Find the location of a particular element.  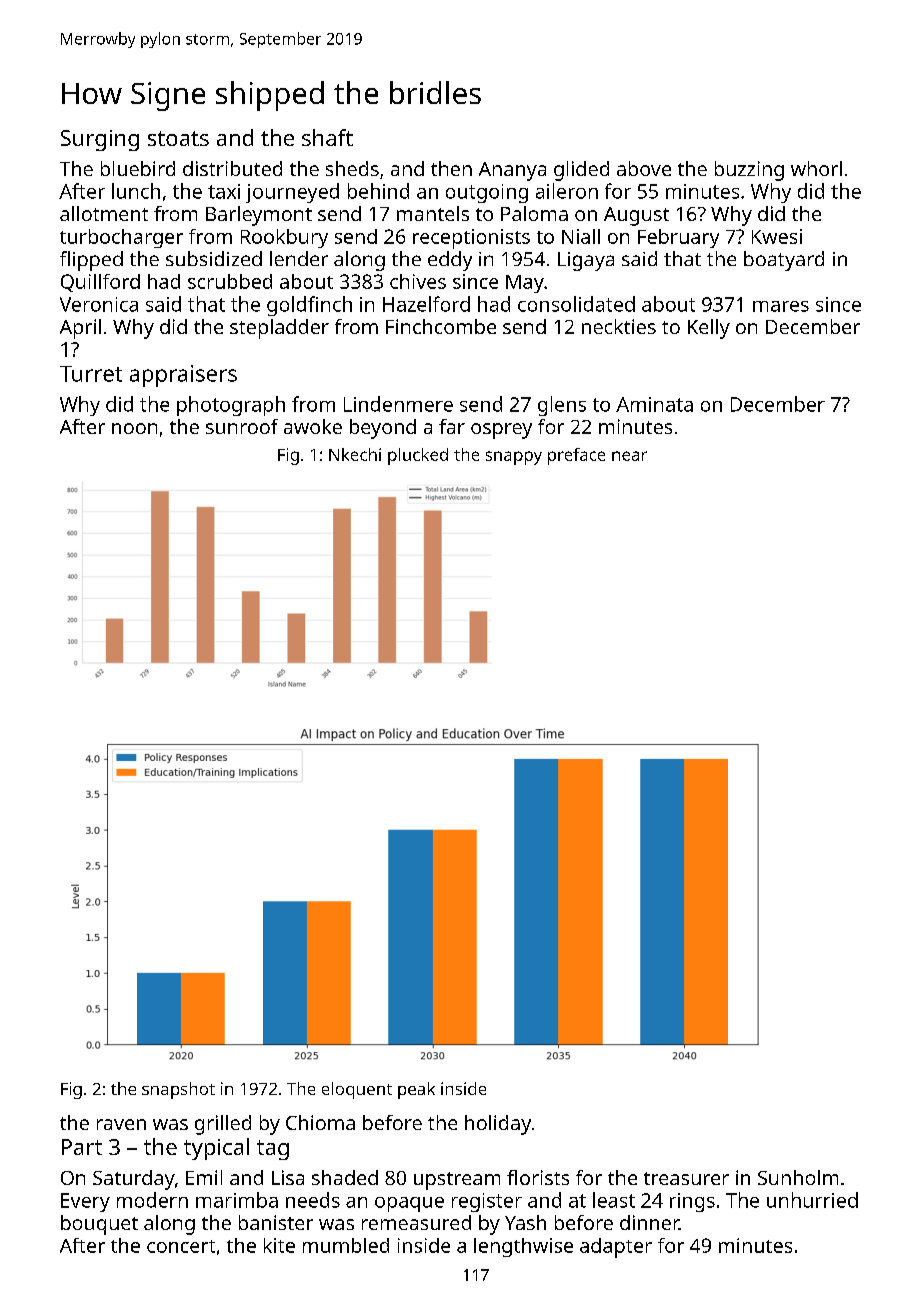

Finchcombe is located at coordinates (441, 326).
